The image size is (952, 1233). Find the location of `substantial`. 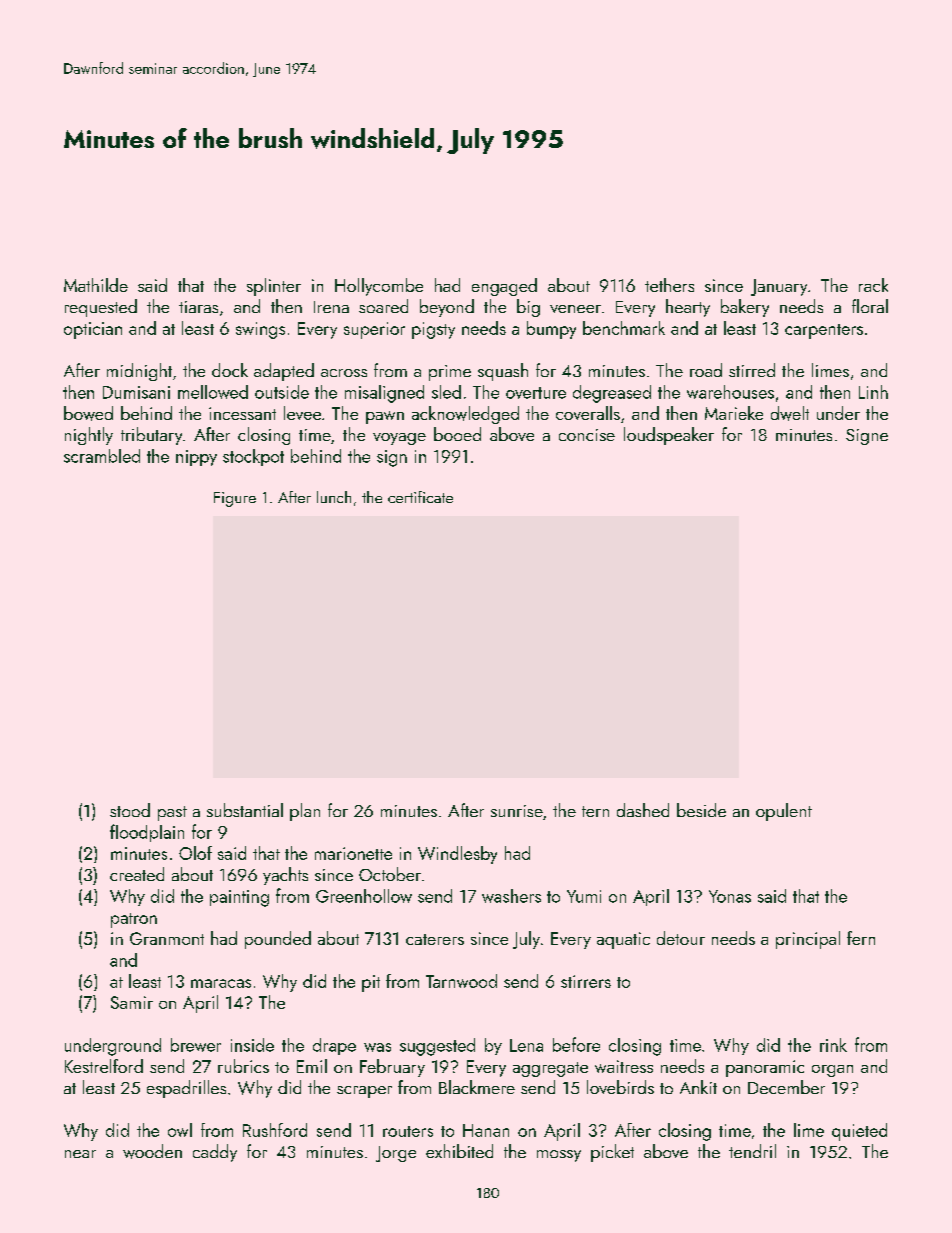

substantial is located at coordinates (245, 810).
